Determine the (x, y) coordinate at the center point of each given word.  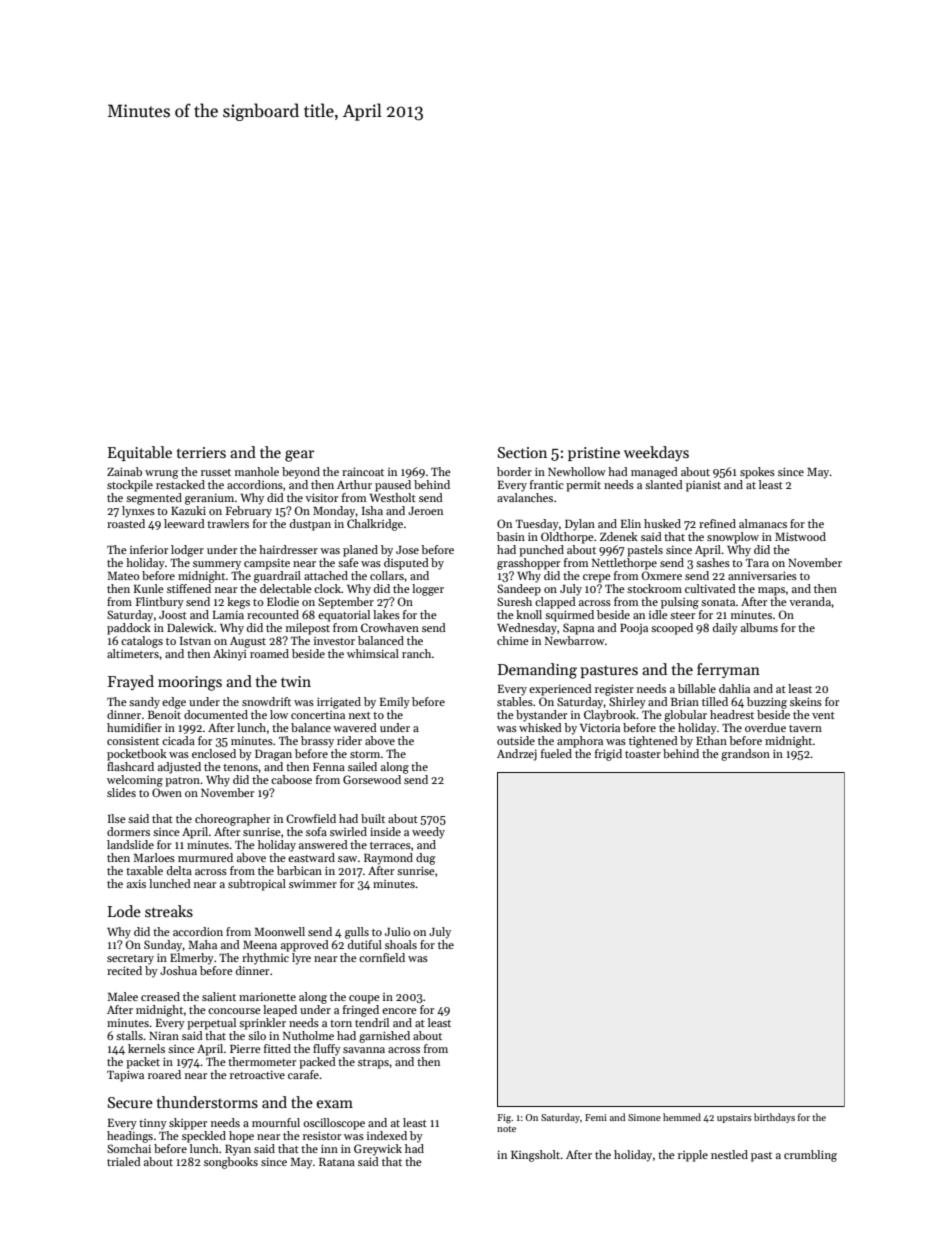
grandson (745, 755)
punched (541, 551)
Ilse (117, 818)
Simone (644, 1117)
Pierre (245, 1049)
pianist (703, 486)
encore (399, 1011)
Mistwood (800, 536)
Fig (504, 1119)
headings (130, 1137)
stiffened (189, 588)
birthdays (774, 1118)
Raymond (388, 859)
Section (522, 452)
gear (299, 456)
